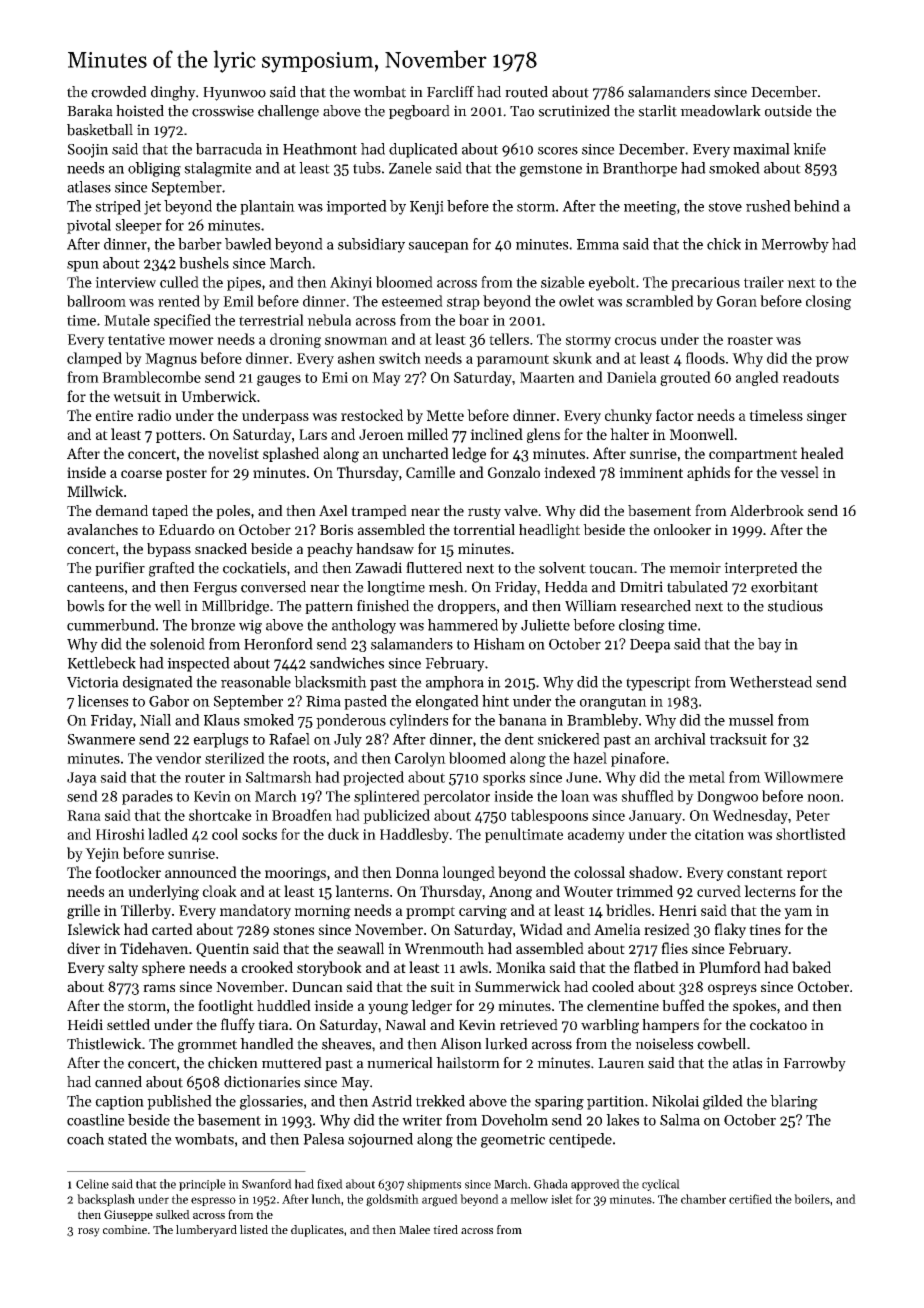 The height and width of the page is (1308, 924). Describe the element at coordinates (811, 967) in the page. I see `baked` at that location.
